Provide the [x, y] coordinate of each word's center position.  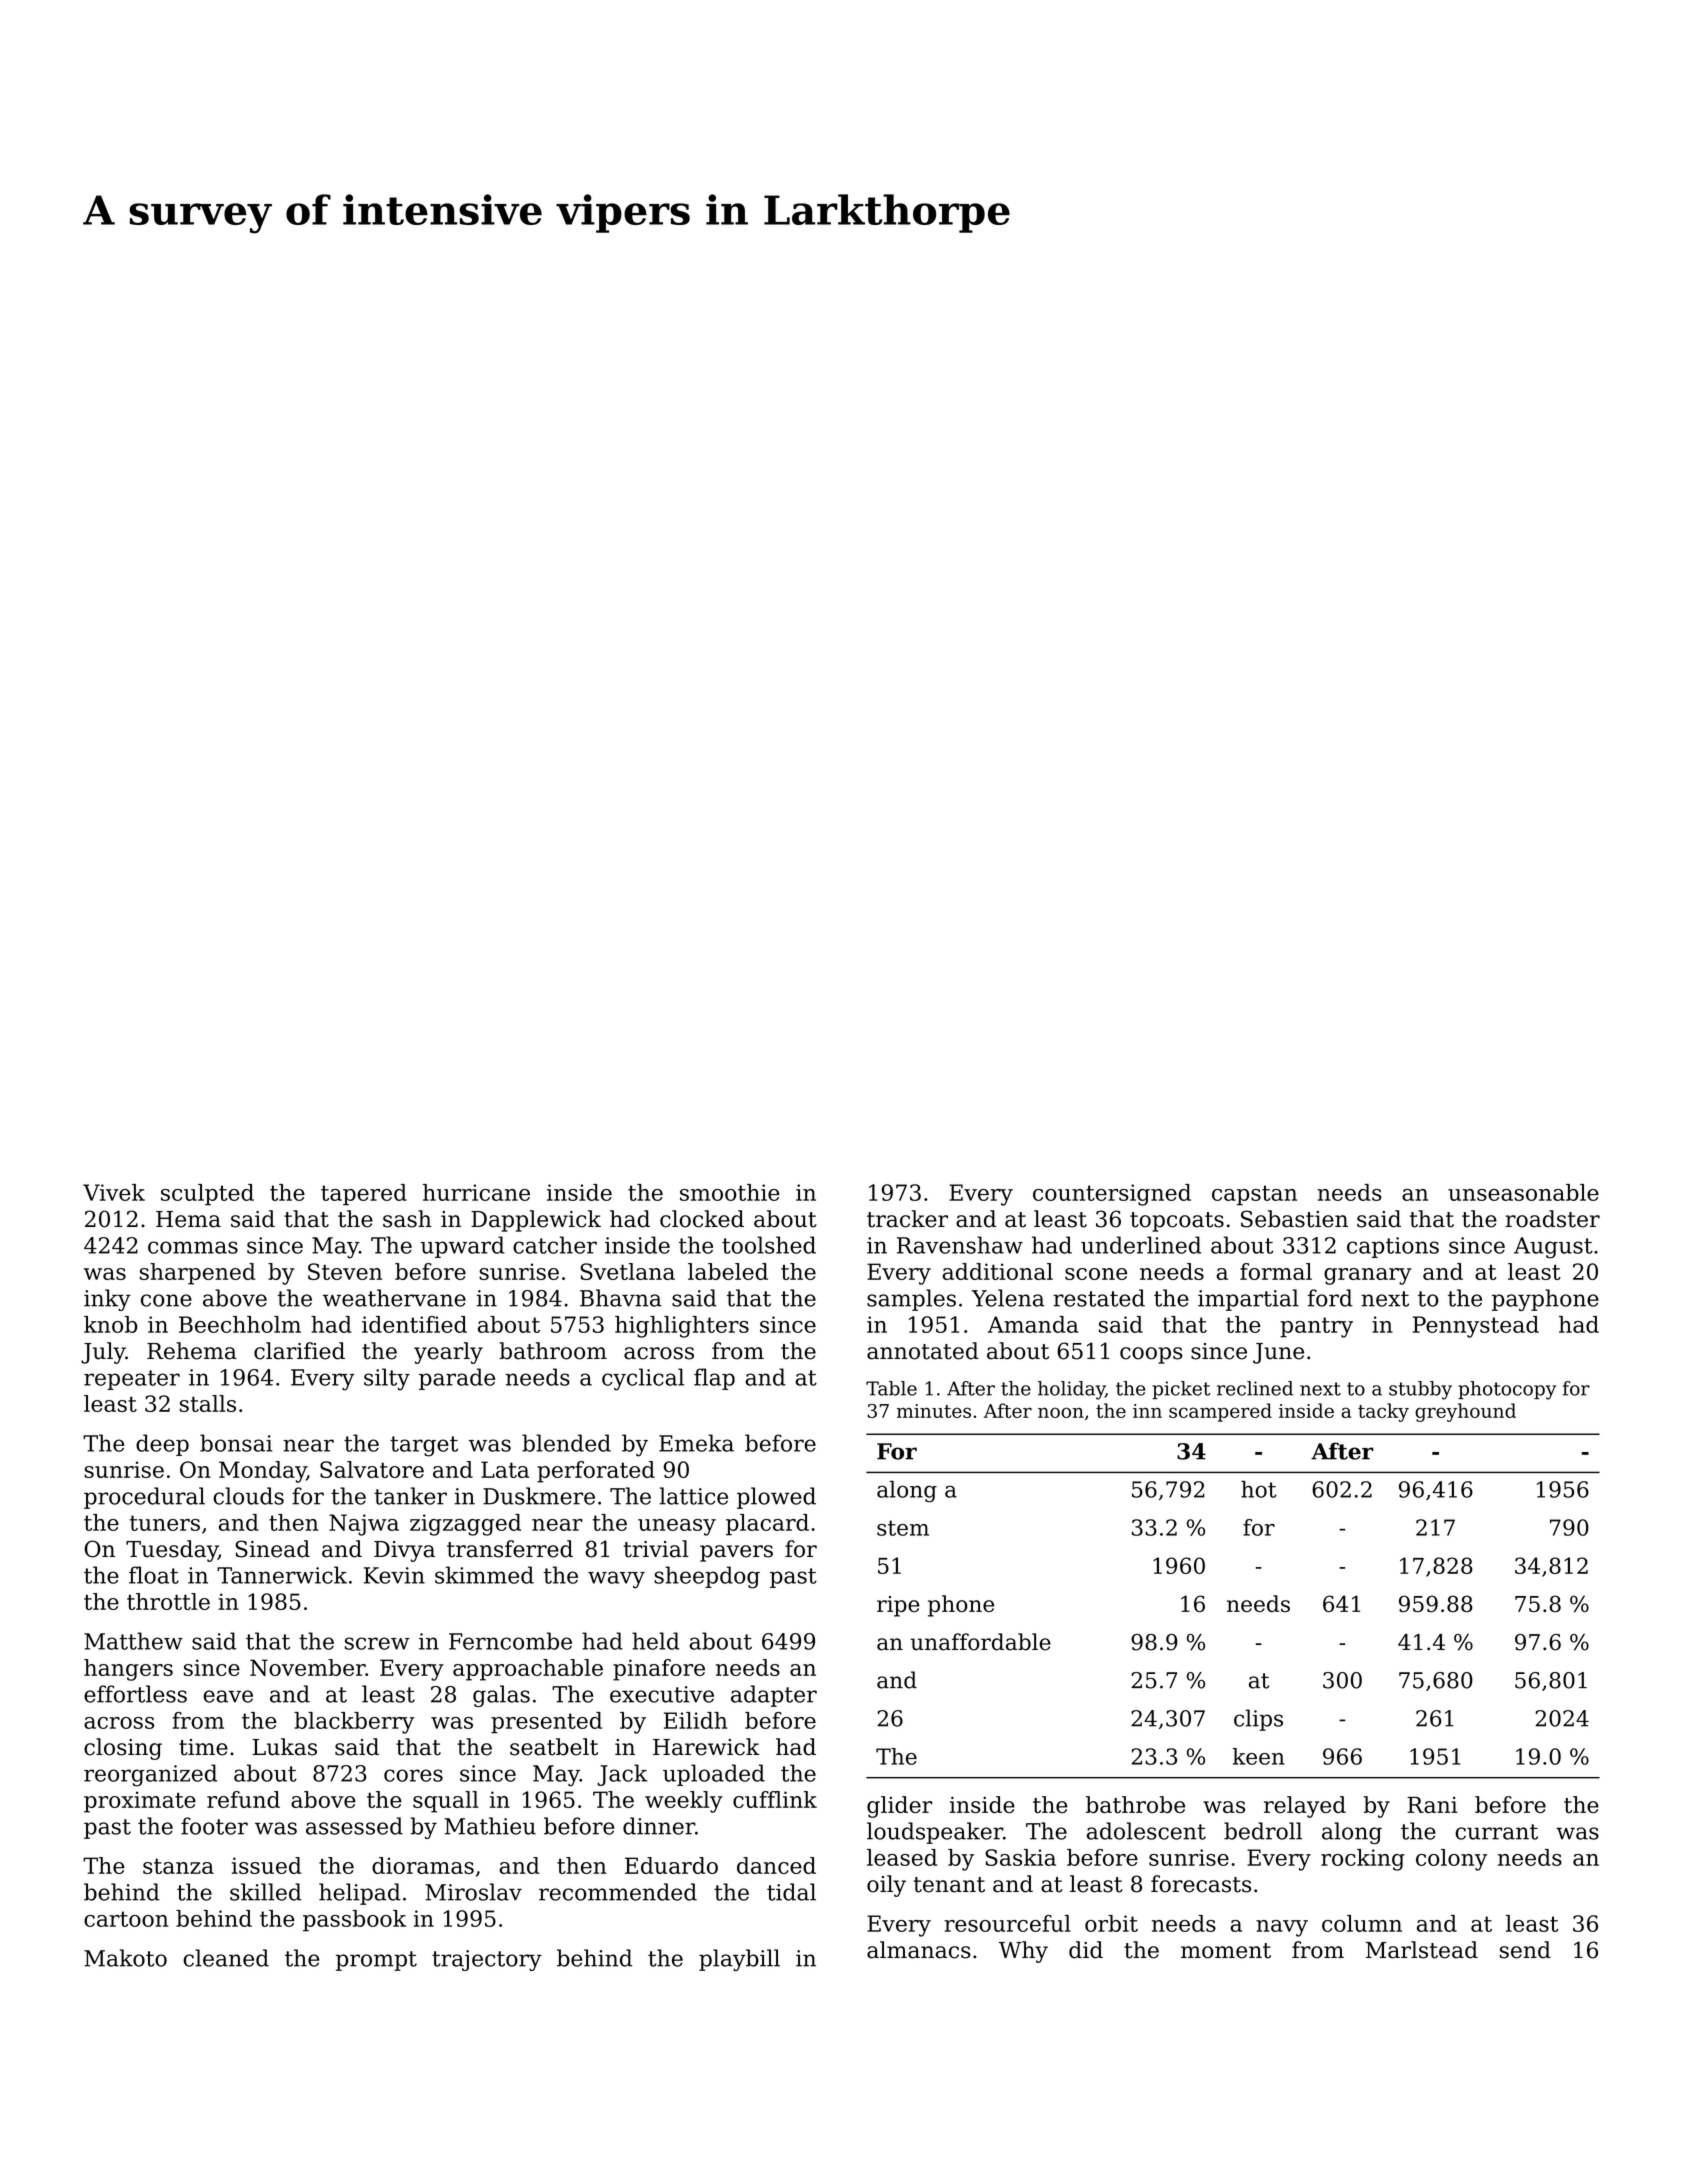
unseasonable [1523, 1192]
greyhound [1465, 1412]
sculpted [207, 1195]
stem [903, 1528]
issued [267, 1865]
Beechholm [240, 1324]
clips [1258, 1720]
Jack [622, 1775]
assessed [354, 1826]
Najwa [364, 1525]
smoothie [730, 1192]
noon [1061, 1412]
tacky [1383, 1412]
